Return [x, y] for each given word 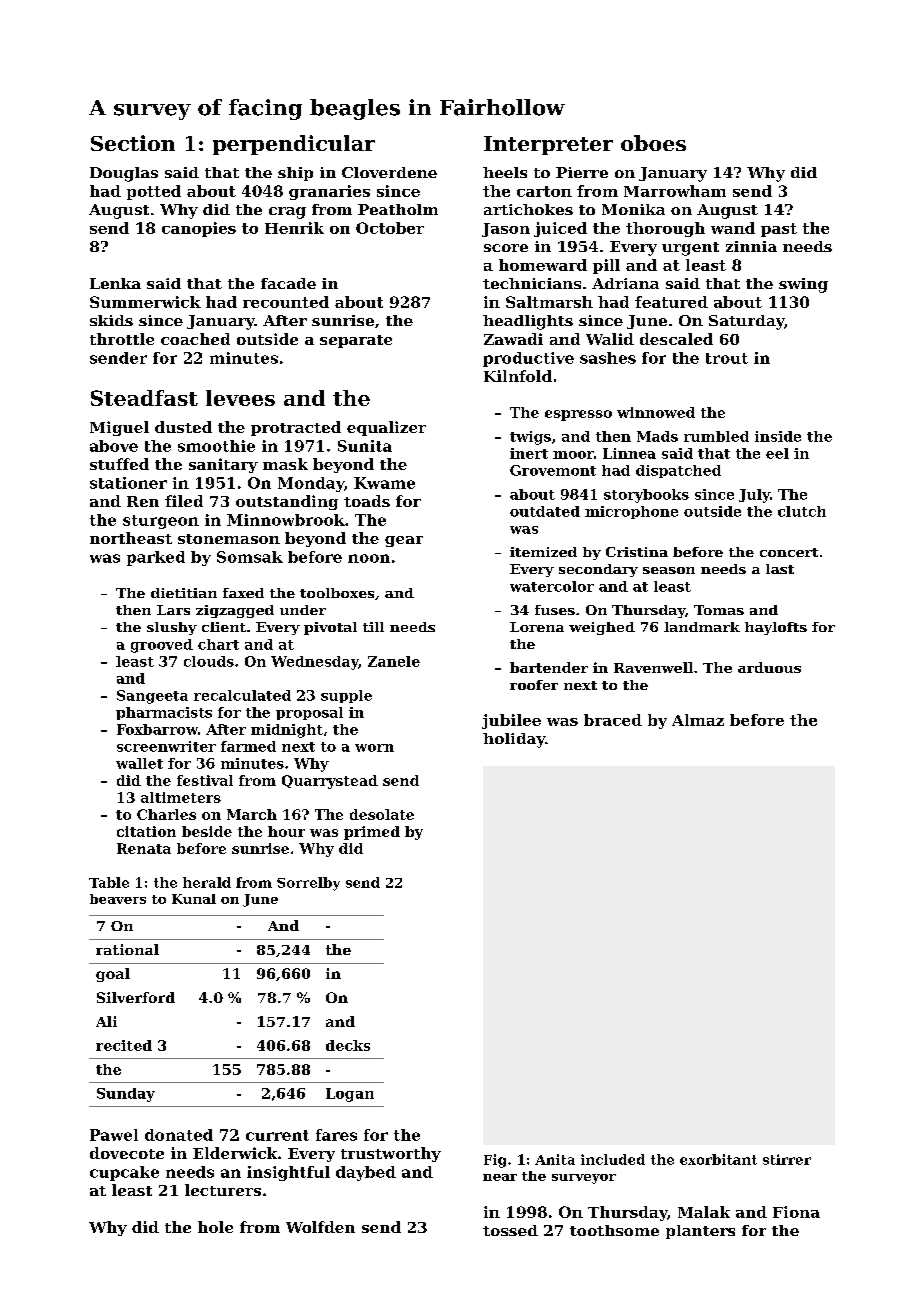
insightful [288, 1173]
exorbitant [718, 1159]
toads [367, 501]
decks [348, 1045]
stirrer [787, 1159]
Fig [495, 1161]
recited [124, 1045]
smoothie [216, 446]
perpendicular [294, 145]
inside [778, 436]
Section [133, 143]
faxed [243, 593]
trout [727, 358]
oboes [653, 143]
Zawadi [513, 339]
